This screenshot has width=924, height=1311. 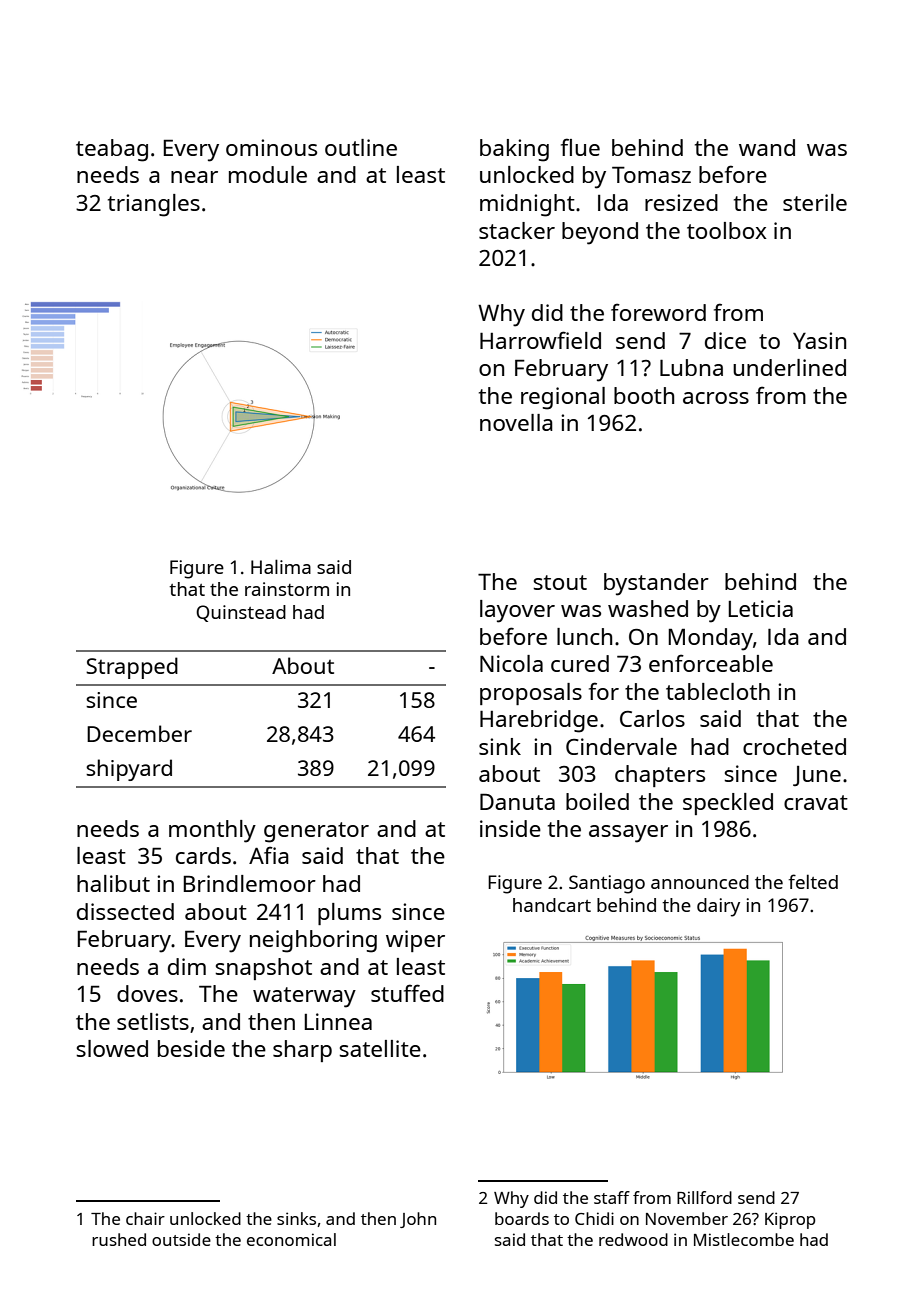 I want to click on Leticia, so click(x=761, y=608).
